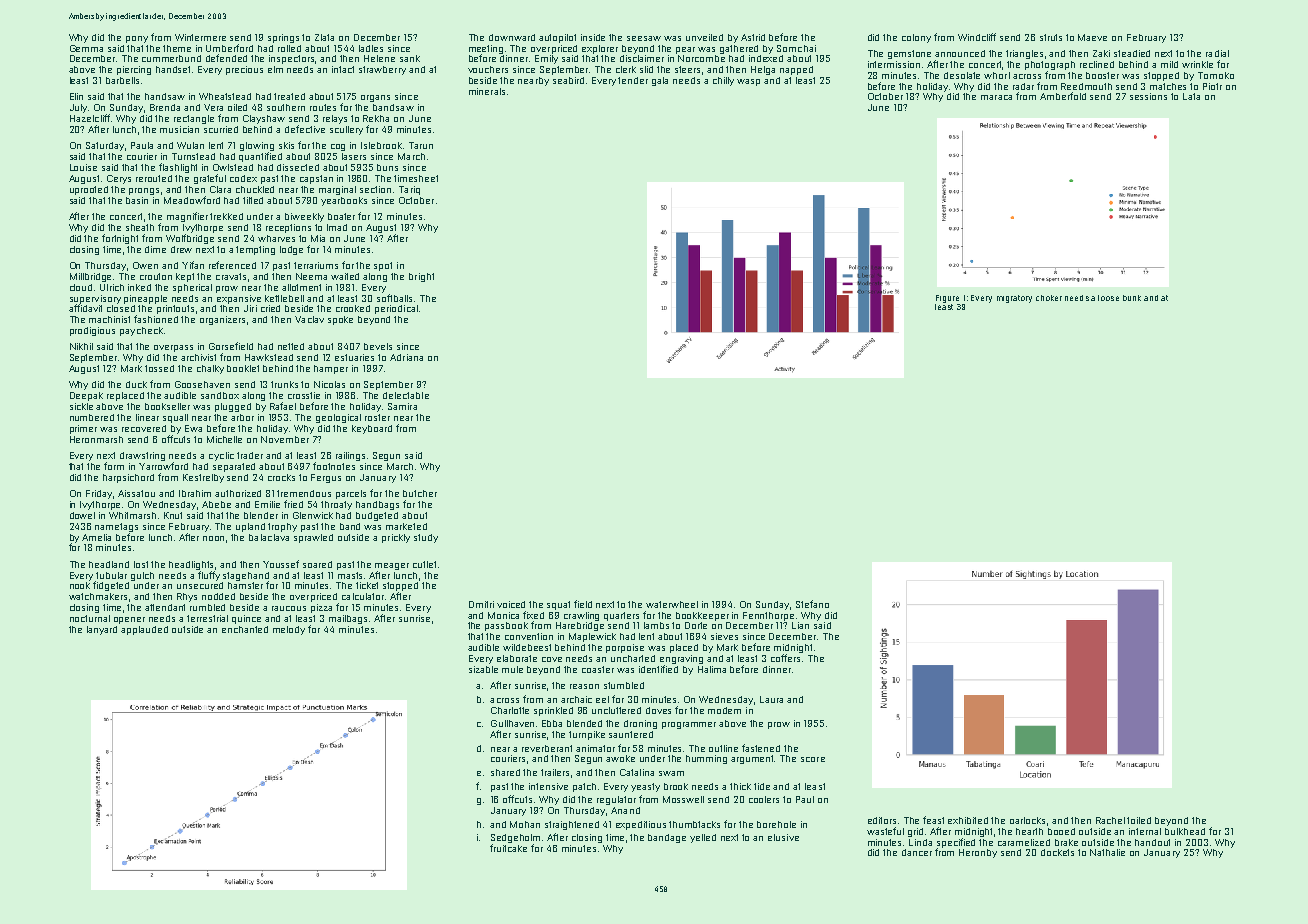  Describe the element at coordinates (383, 266) in the image. I see `spot` at that location.
